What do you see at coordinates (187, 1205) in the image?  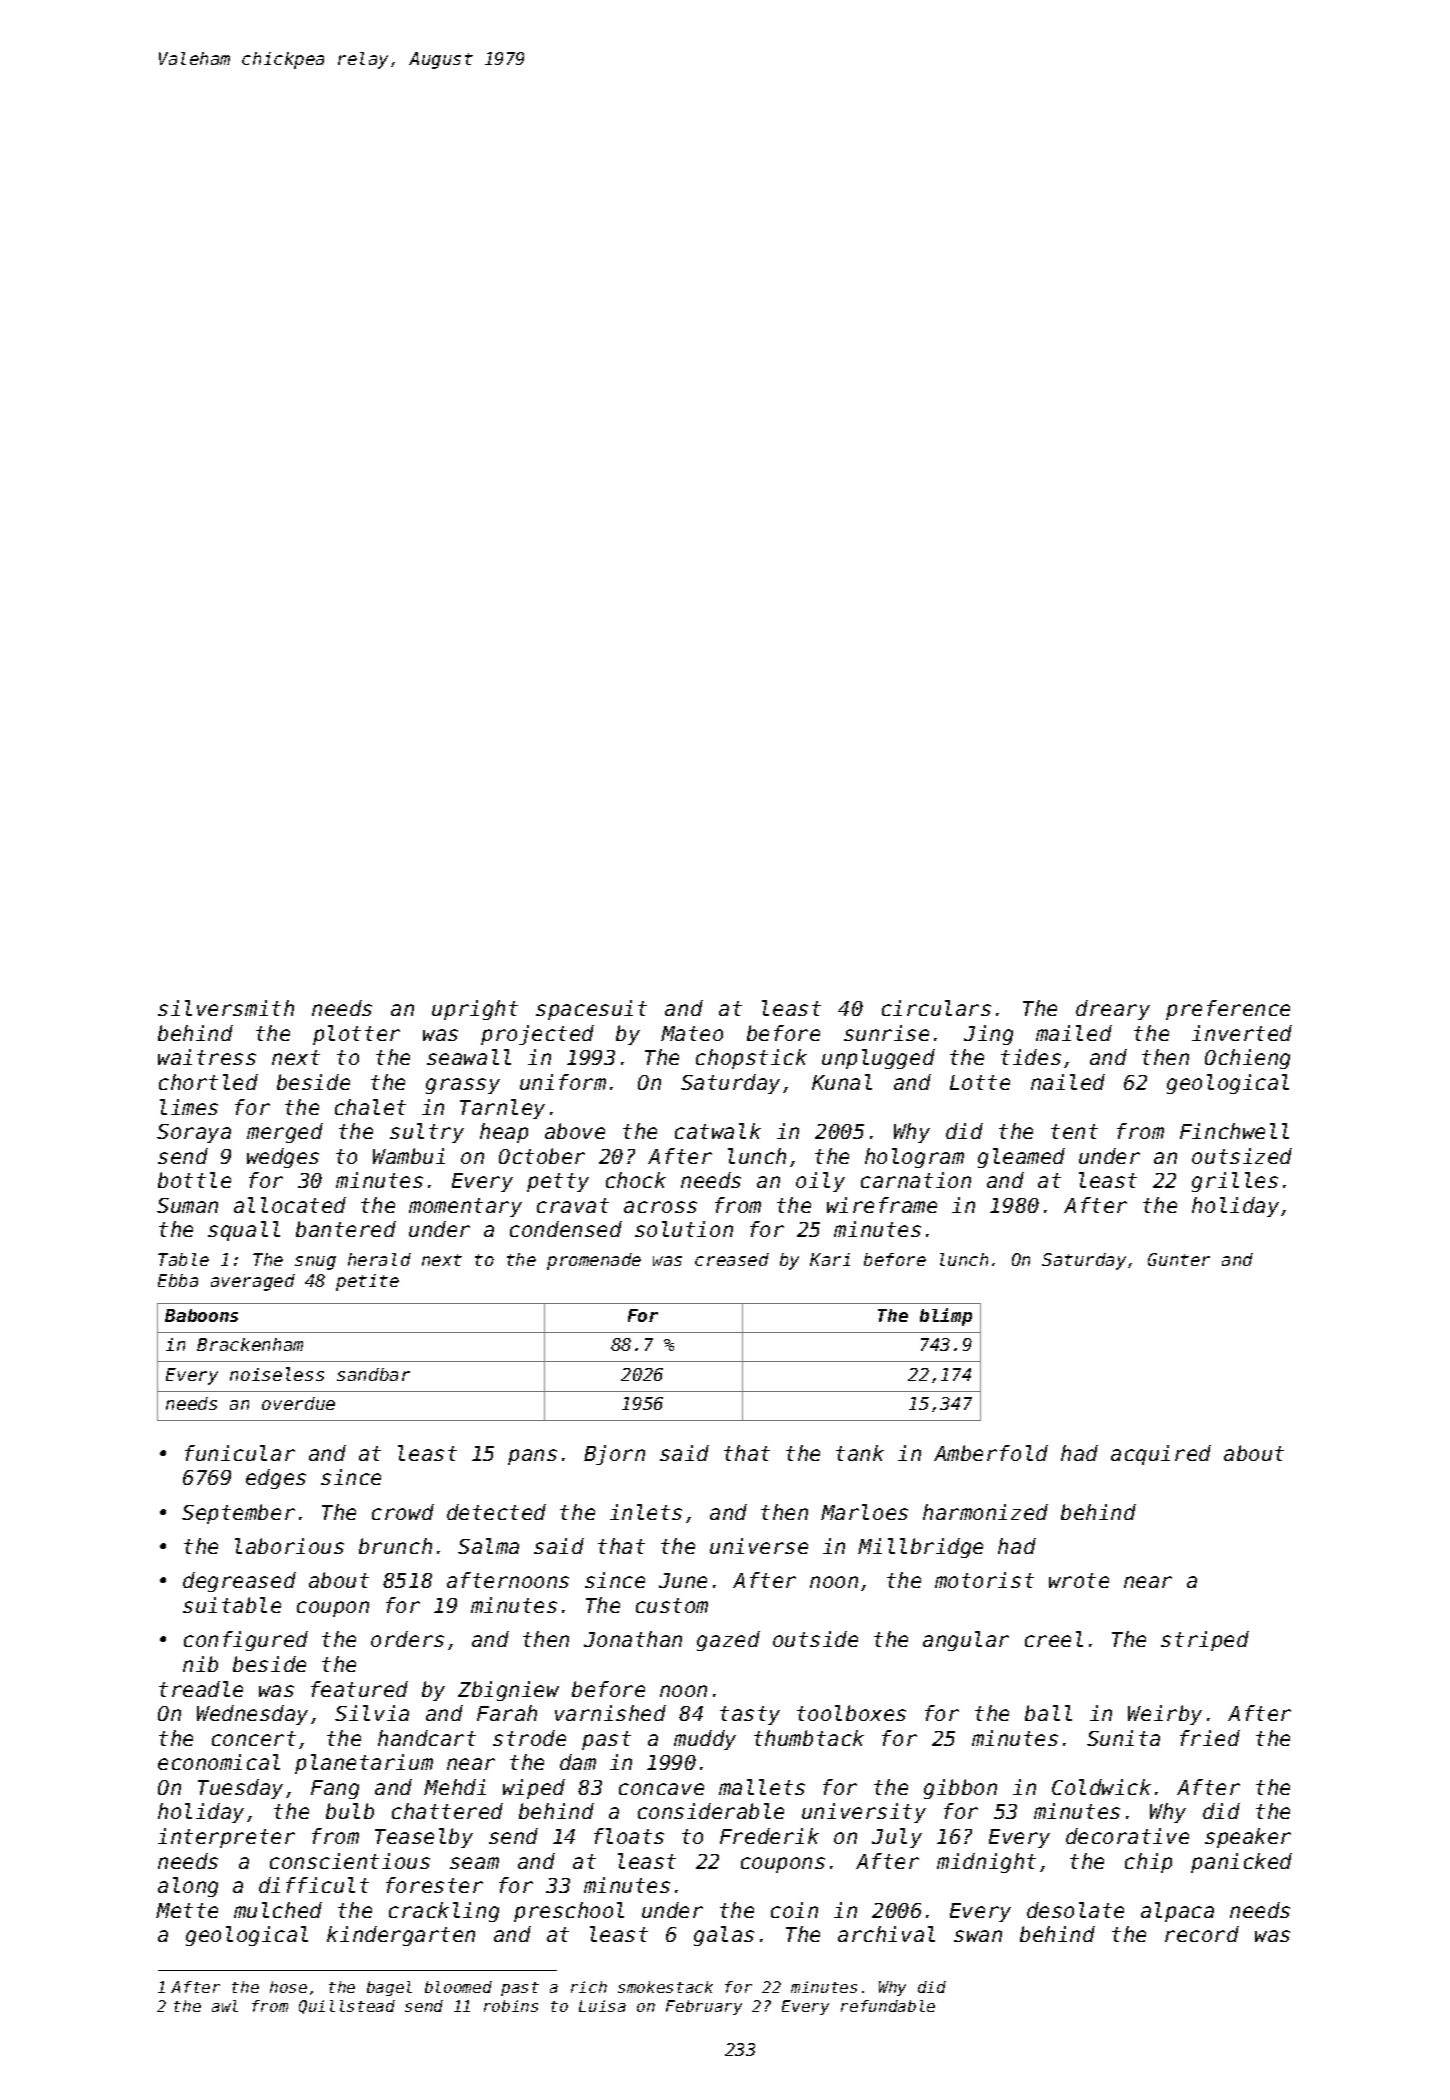 I see `Suman` at bounding box center [187, 1205].
